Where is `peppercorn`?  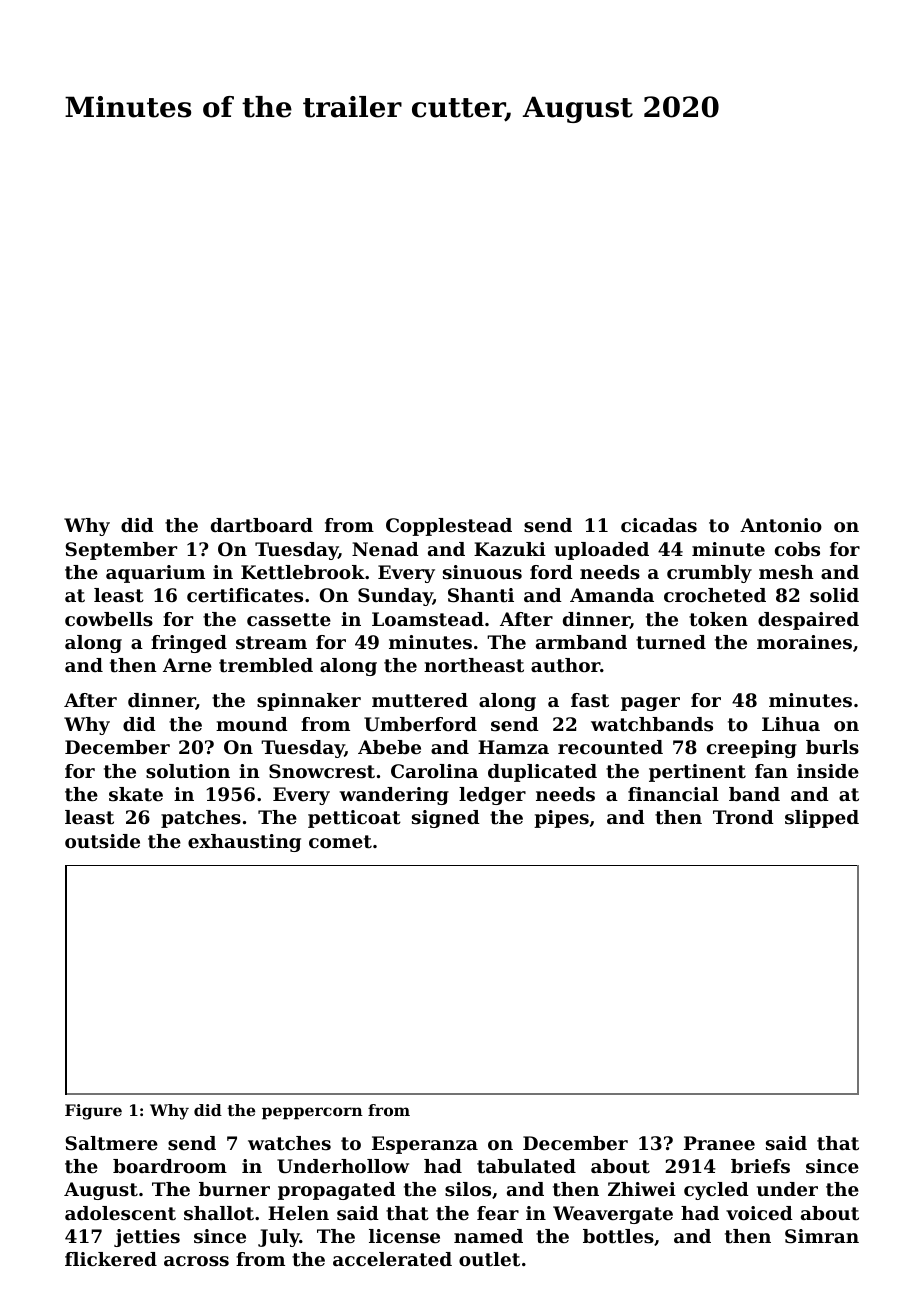 peppercorn is located at coordinates (312, 1113).
